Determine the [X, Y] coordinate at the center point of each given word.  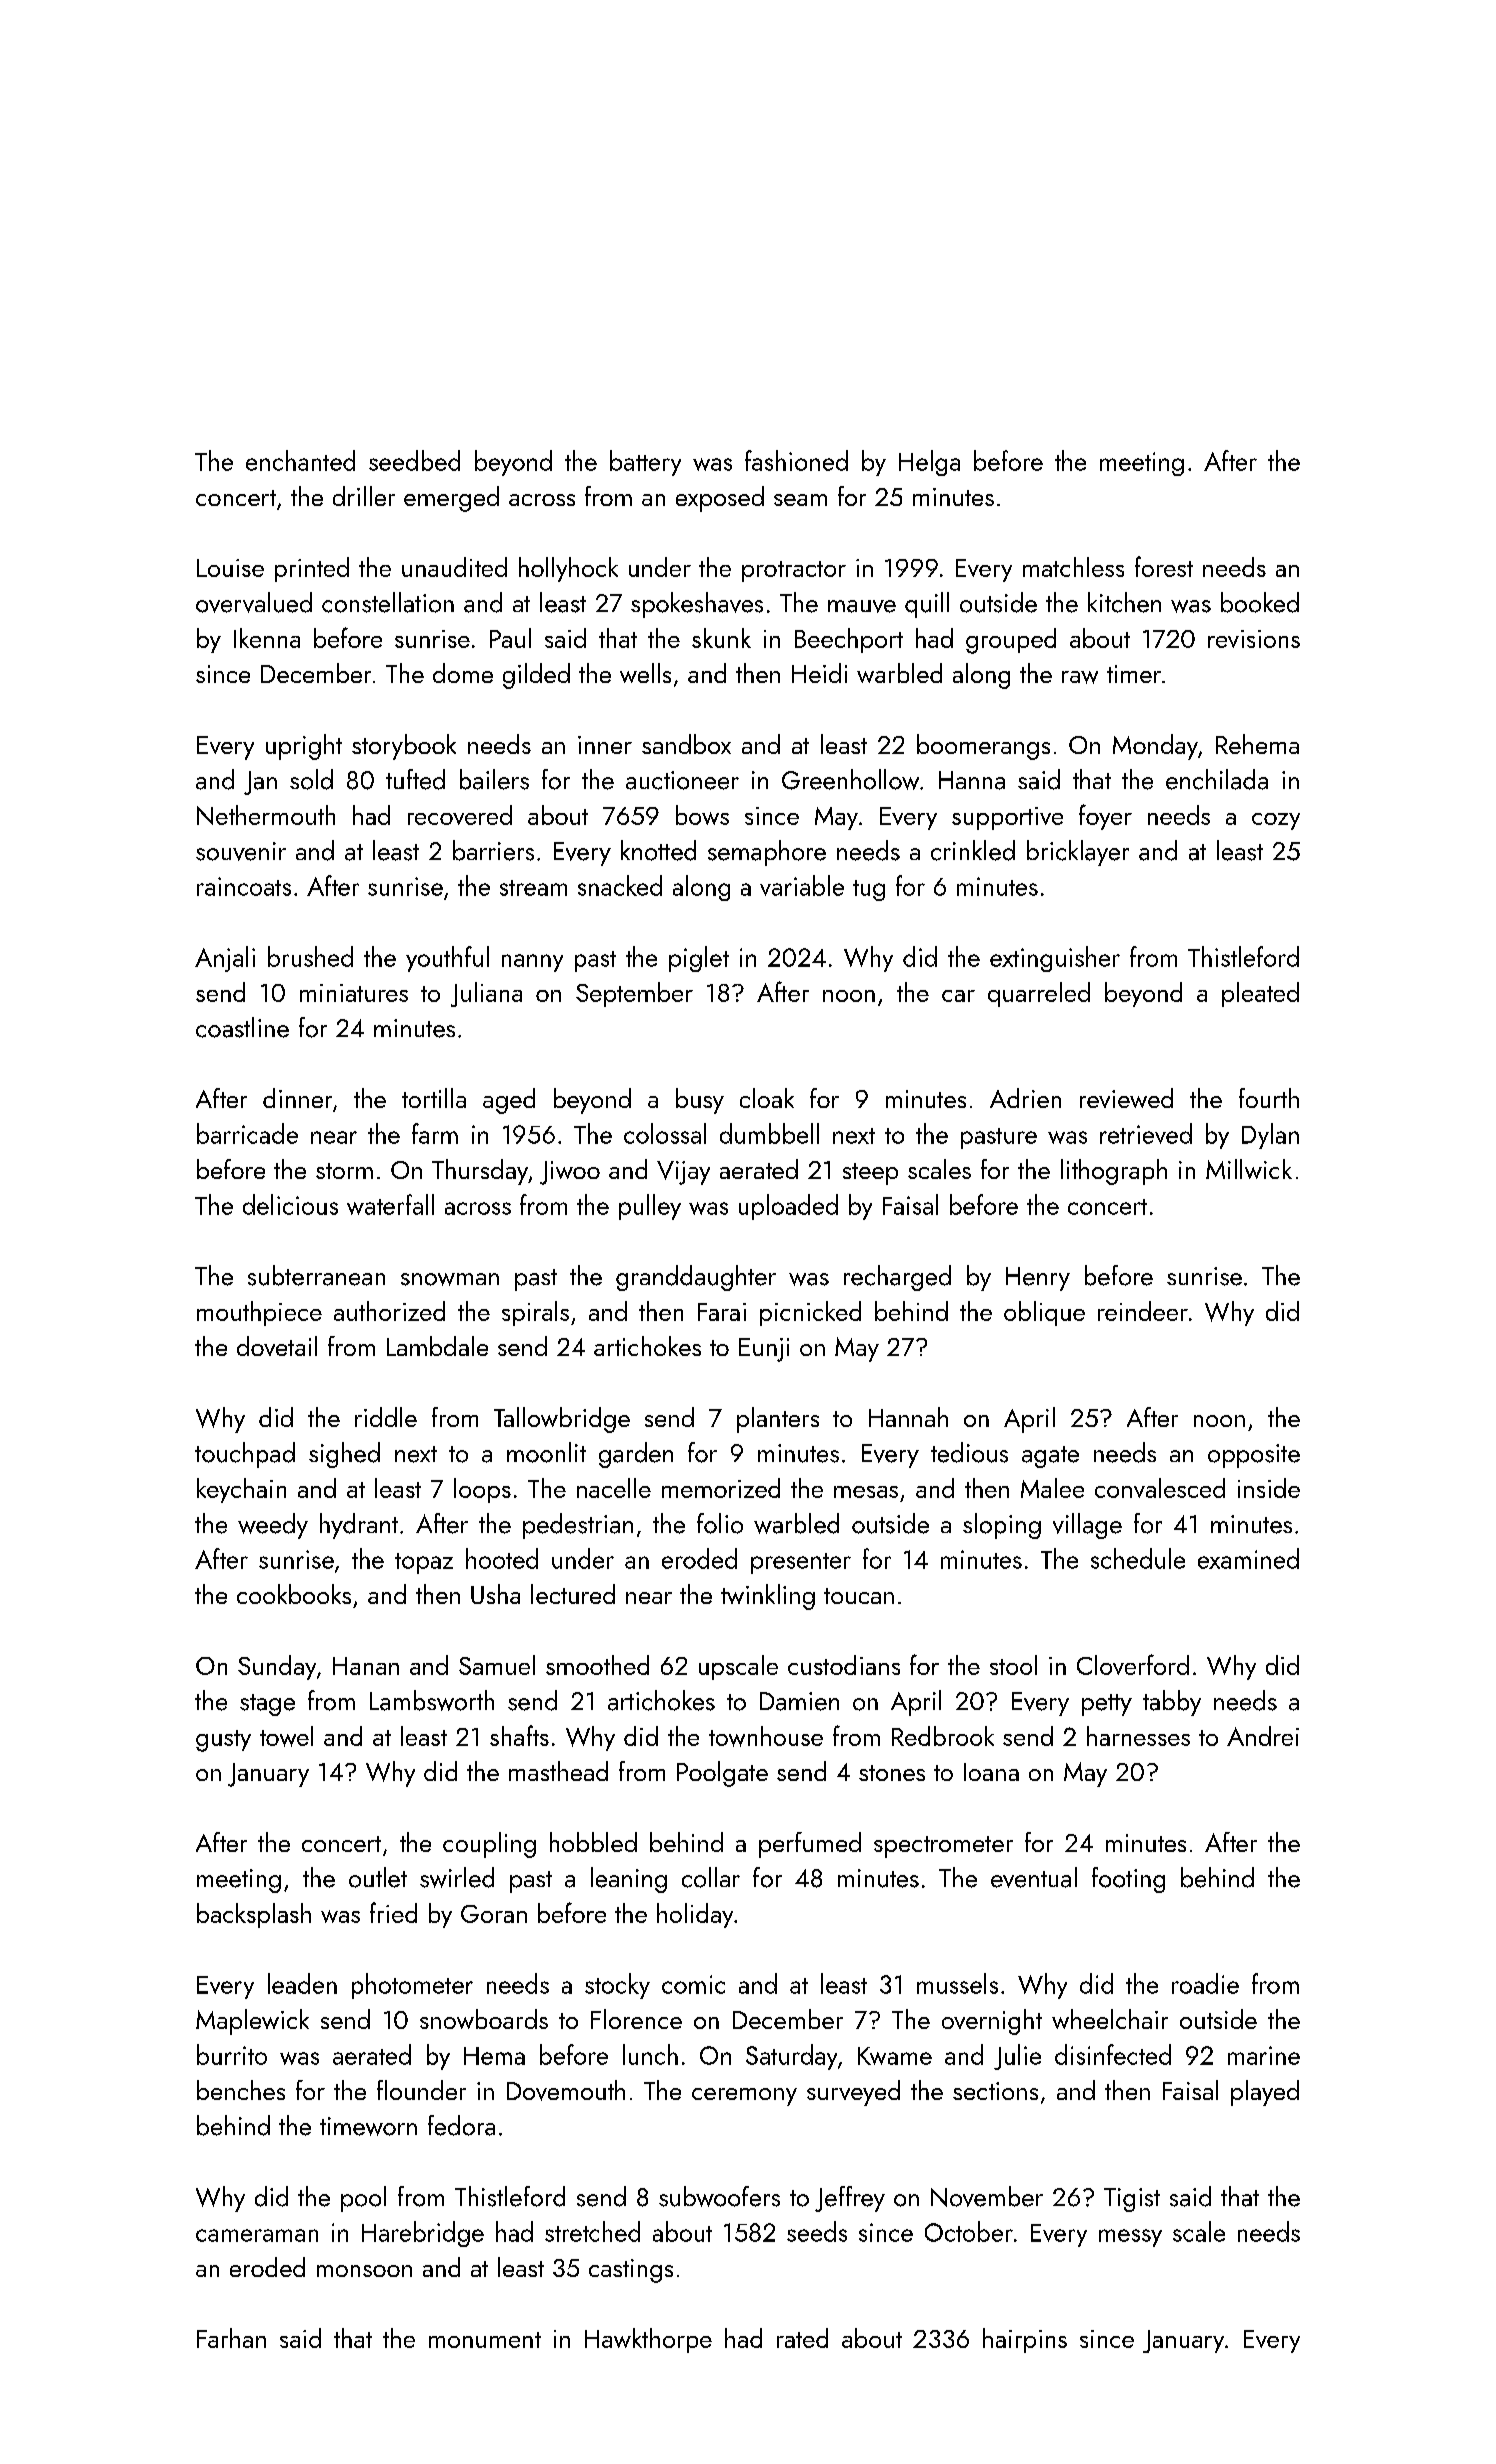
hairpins [1025, 2340]
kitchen [1124, 602]
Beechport [849, 640]
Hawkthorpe [648, 2340]
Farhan [231, 2338]
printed [312, 569]
